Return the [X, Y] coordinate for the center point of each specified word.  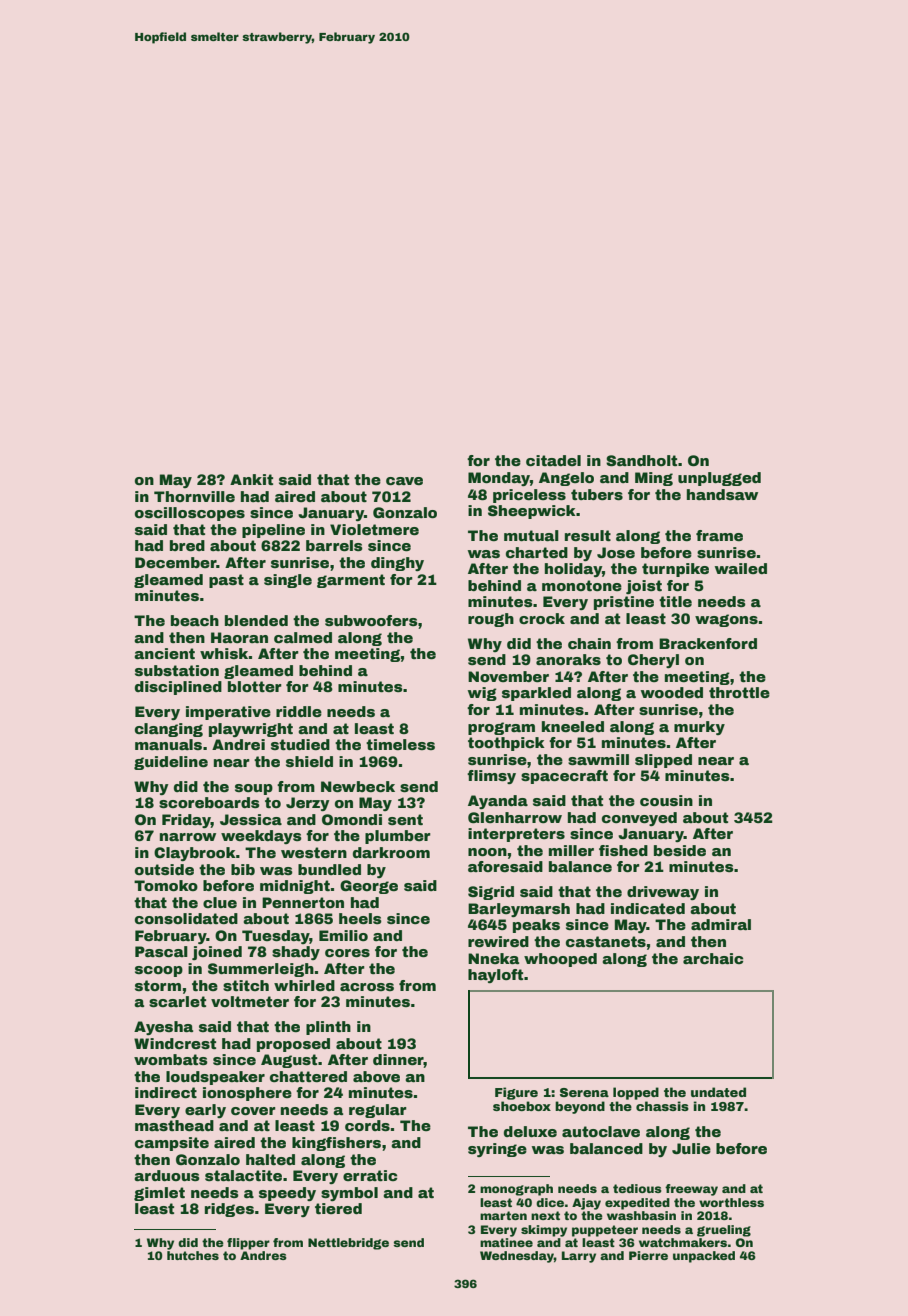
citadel [553, 460]
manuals [168, 744]
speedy [287, 1194]
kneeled [573, 726]
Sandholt [641, 461]
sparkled [536, 694]
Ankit [251, 479]
